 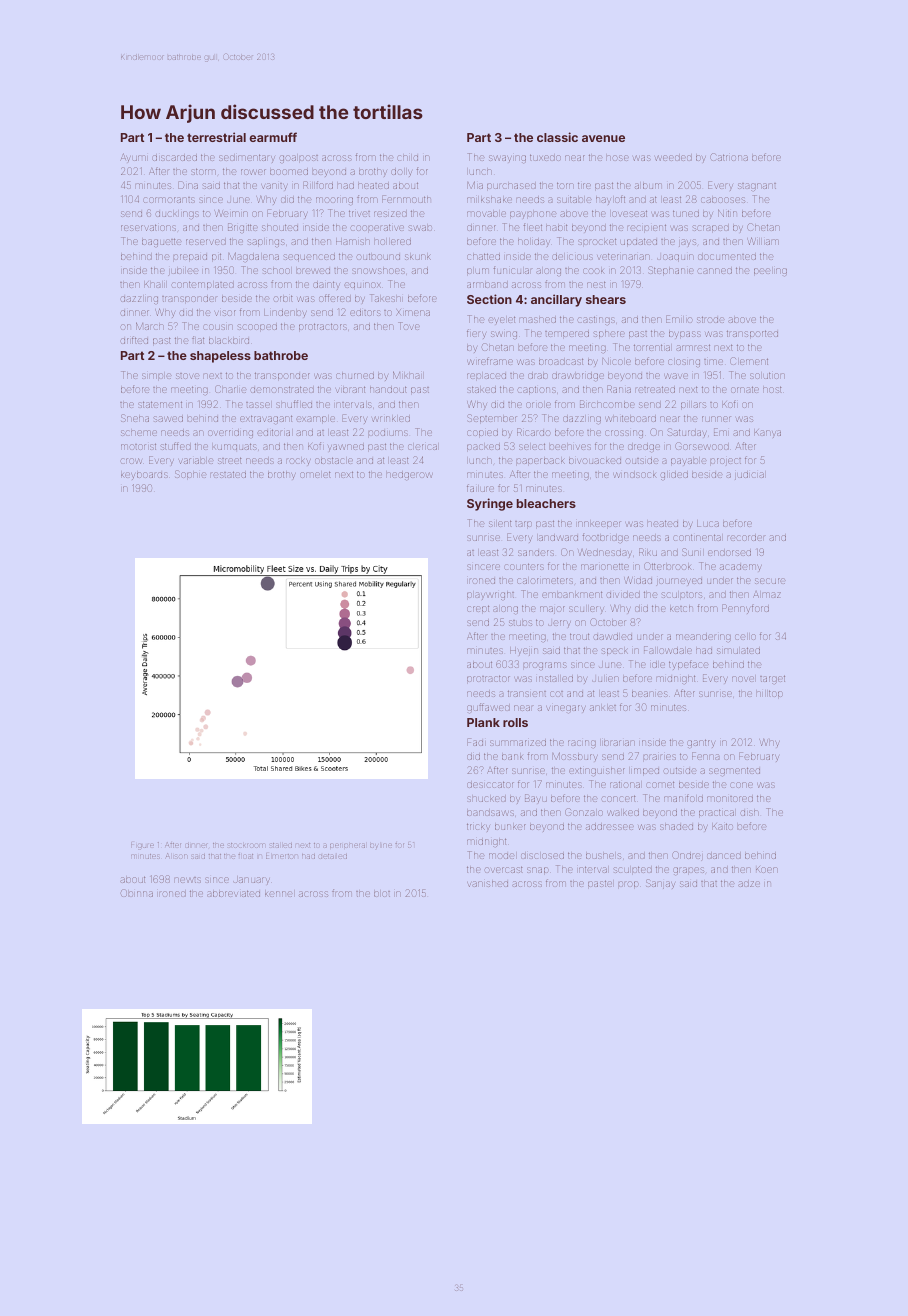 I want to click on avenue, so click(x=603, y=138).
